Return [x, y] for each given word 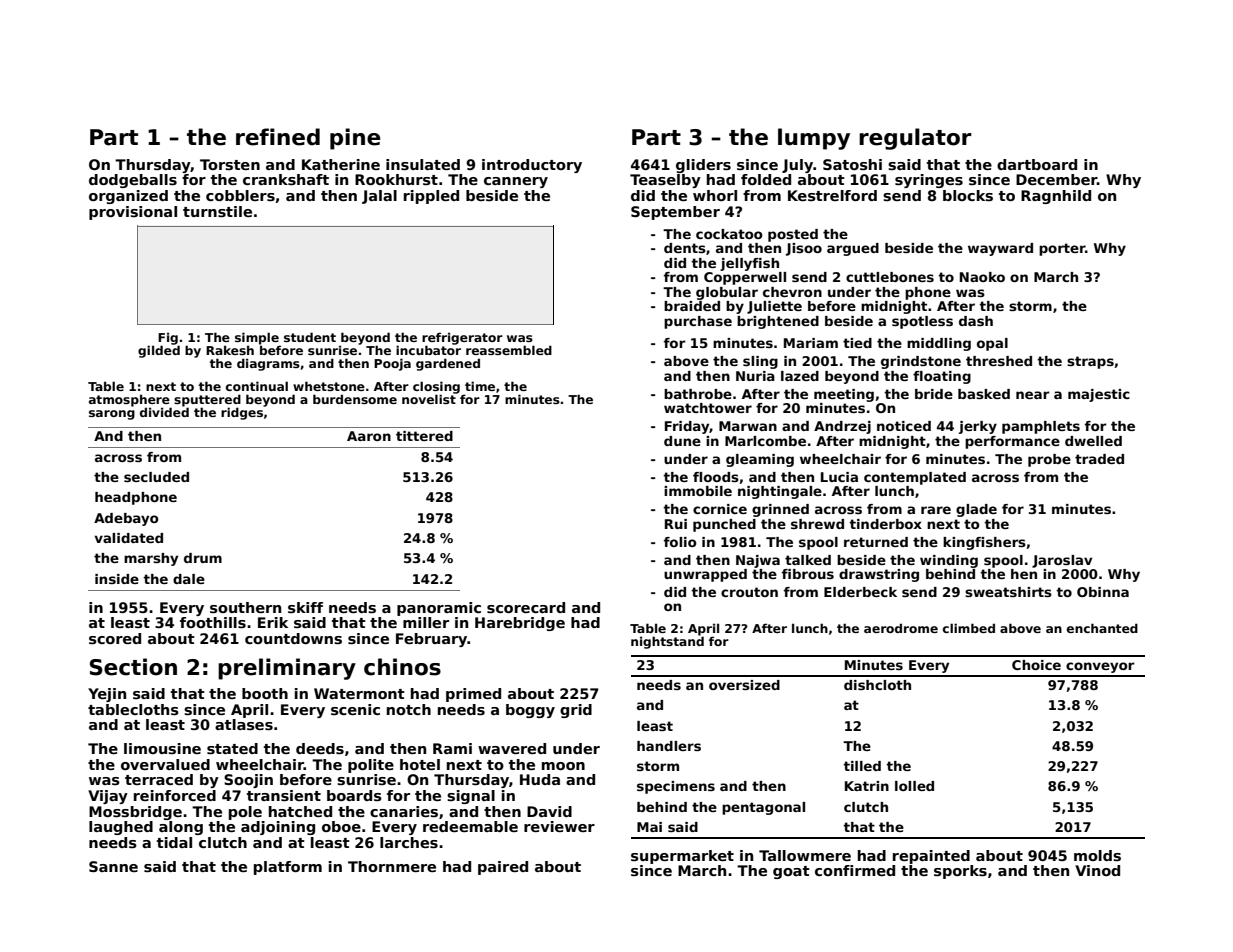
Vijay [108, 797]
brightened [778, 322]
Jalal [379, 197]
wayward [1000, 249]
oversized [744, 685]
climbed [969, 628]
